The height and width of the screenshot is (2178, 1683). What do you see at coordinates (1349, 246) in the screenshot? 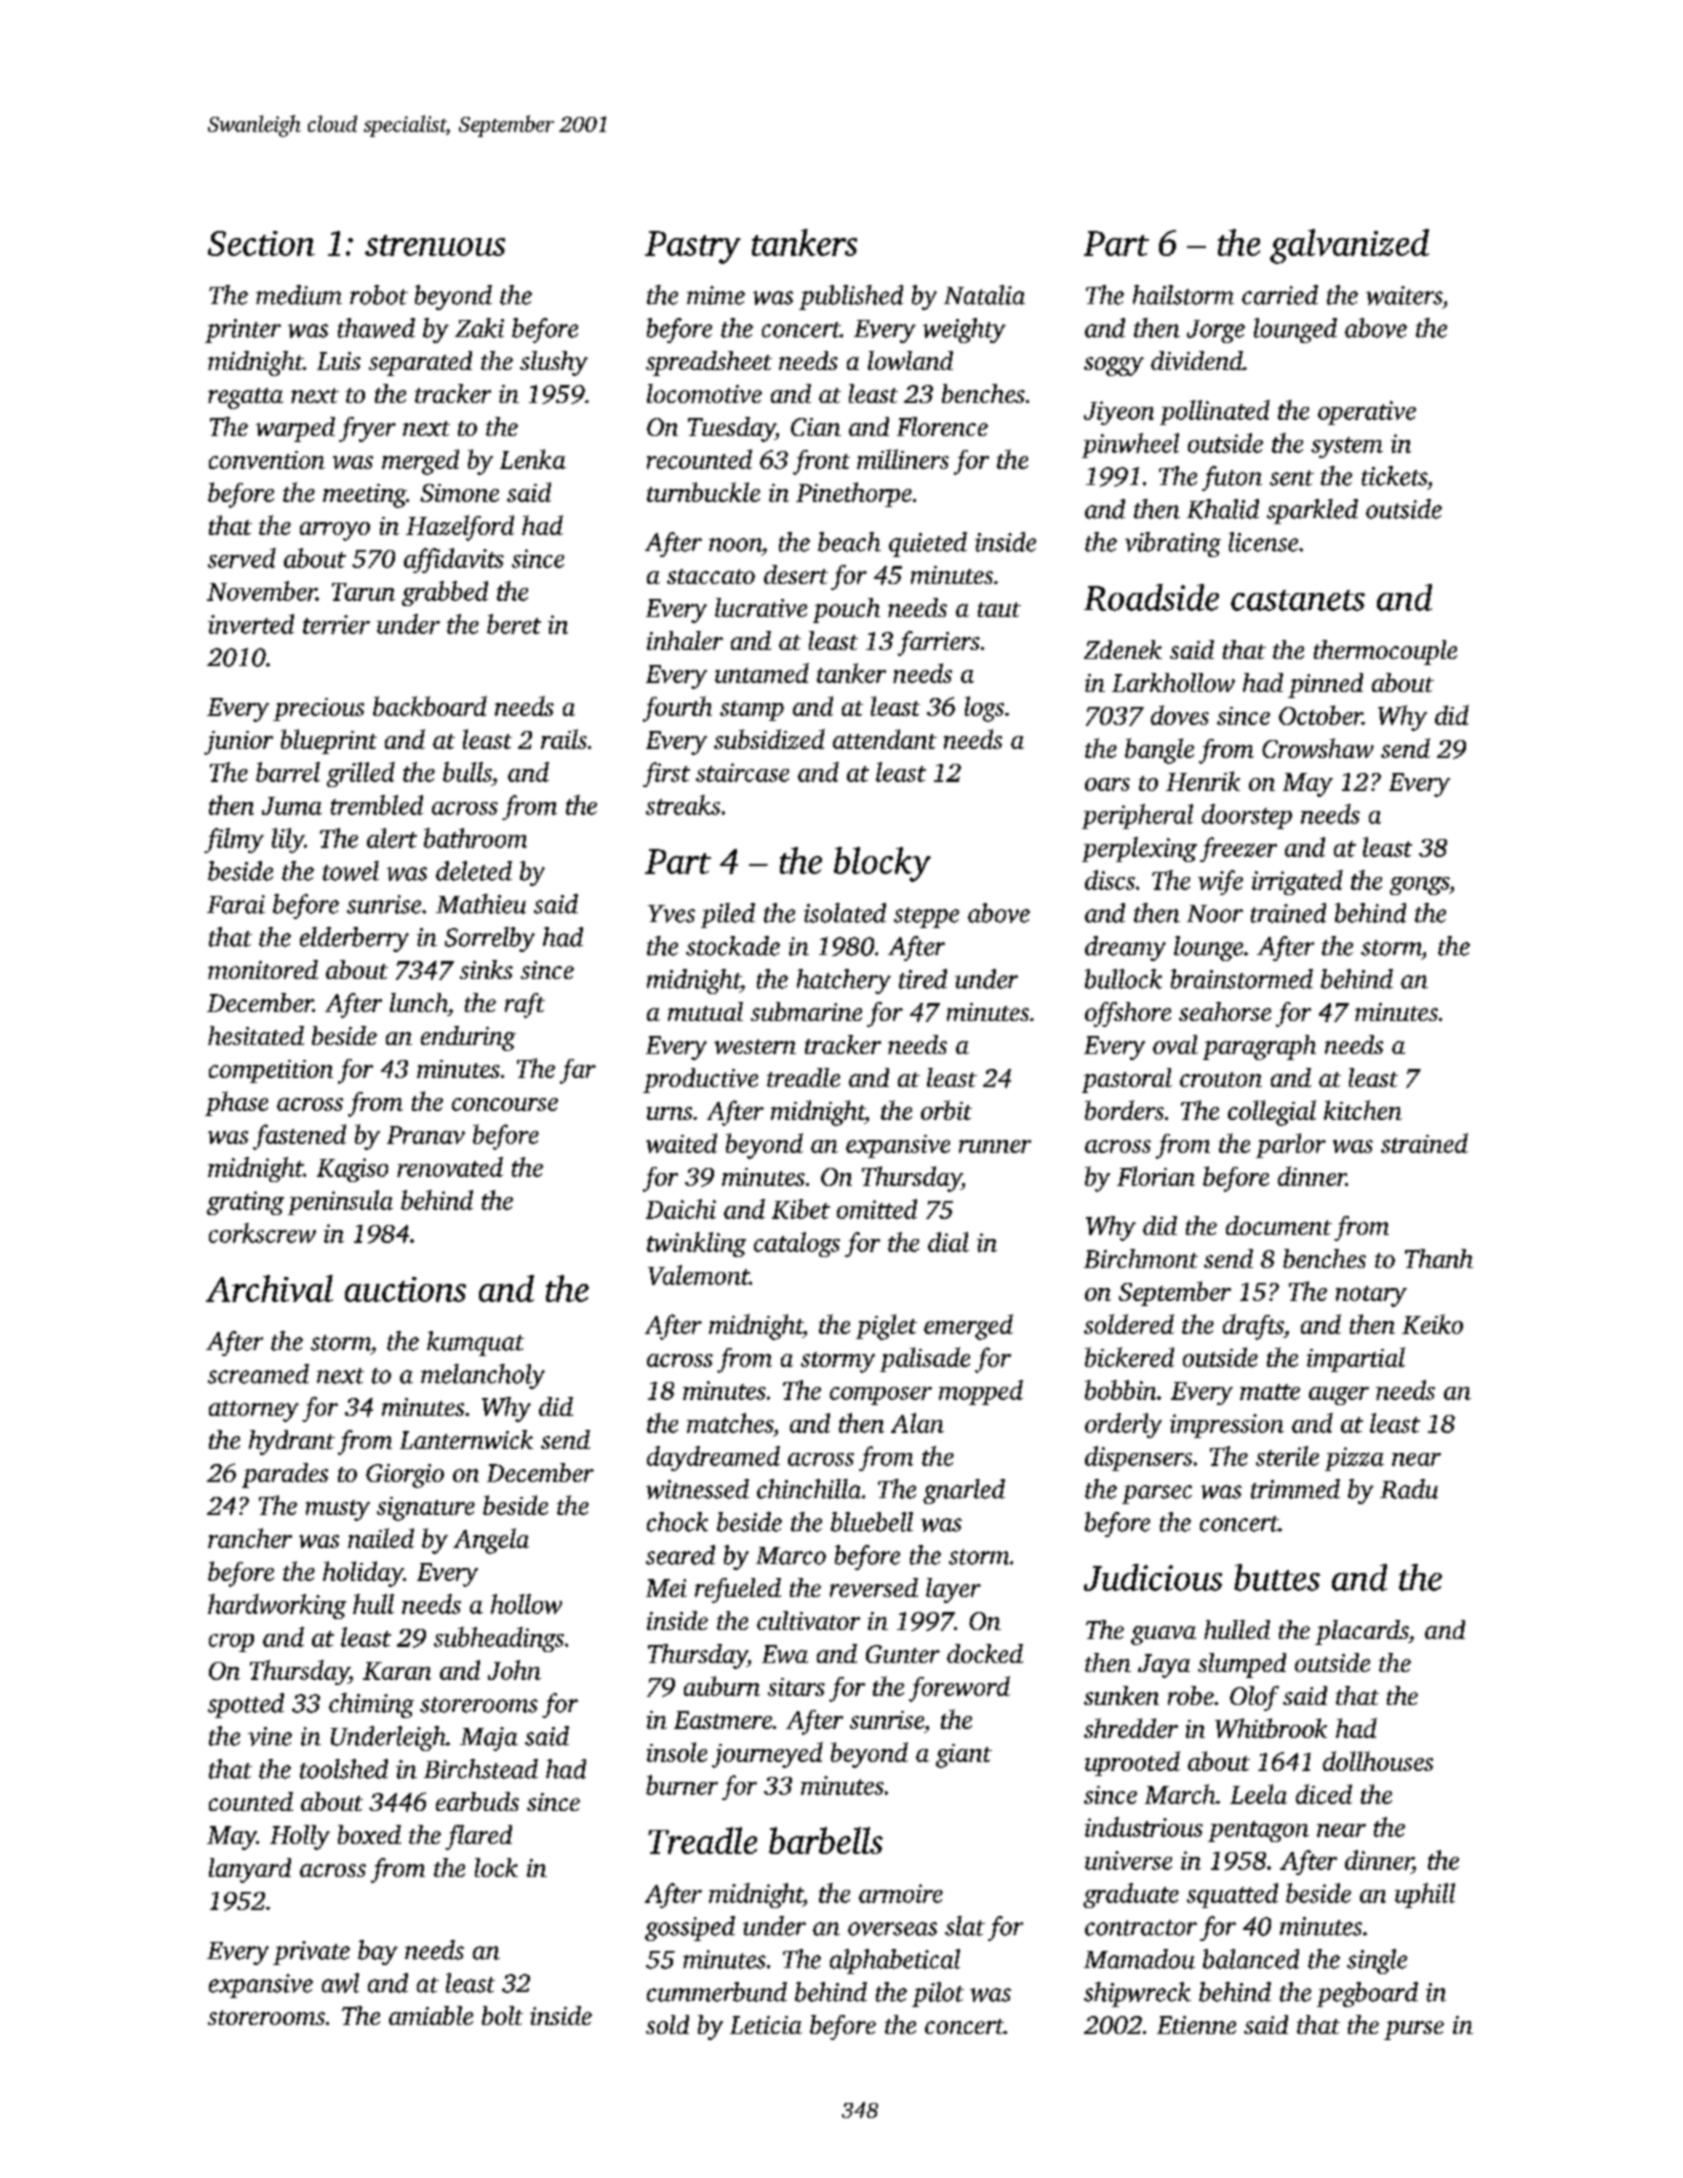
I see `galvanized` at bounding box center [1349, 246].
